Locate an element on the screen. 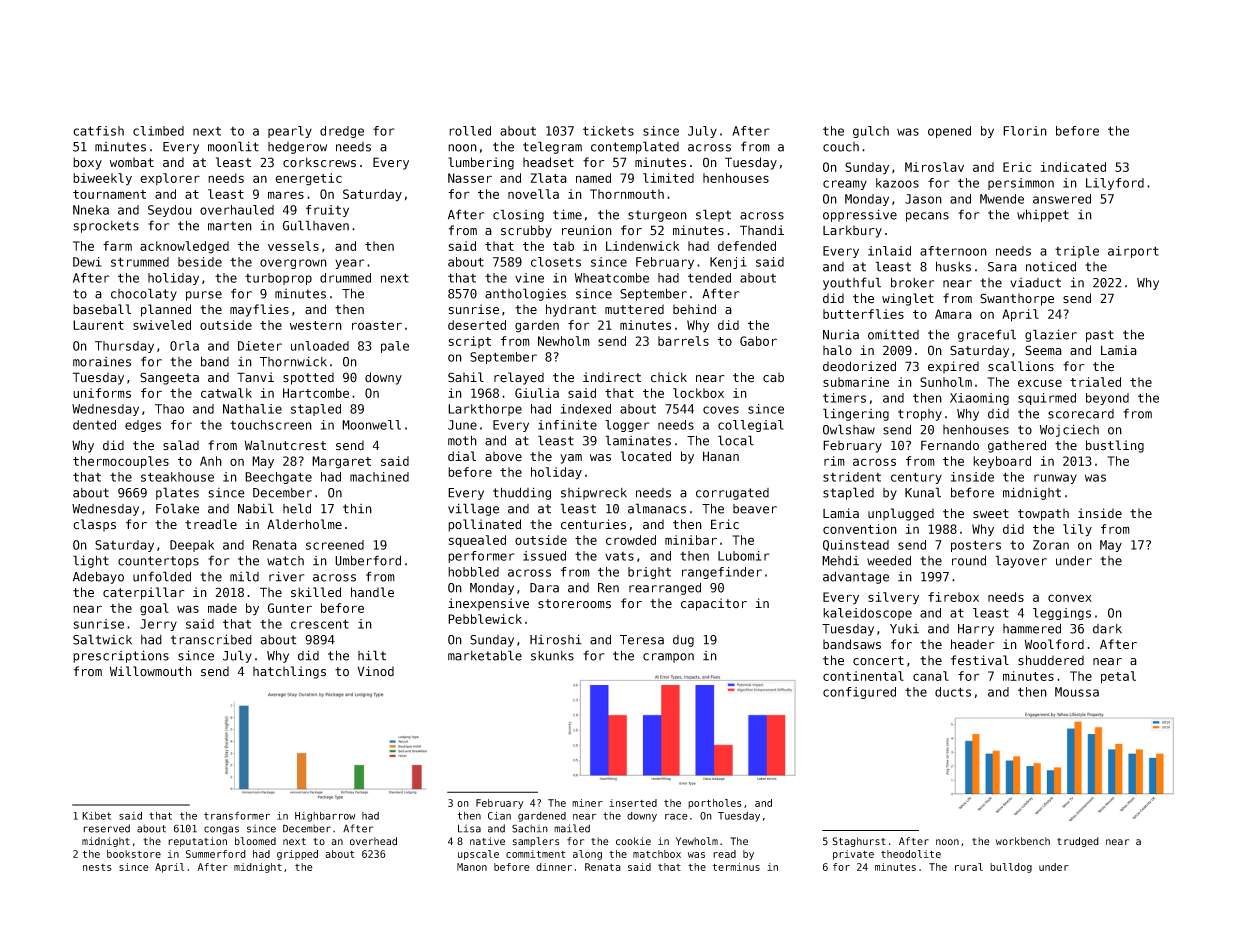  bustling is located at coordinates (1115, 446).
